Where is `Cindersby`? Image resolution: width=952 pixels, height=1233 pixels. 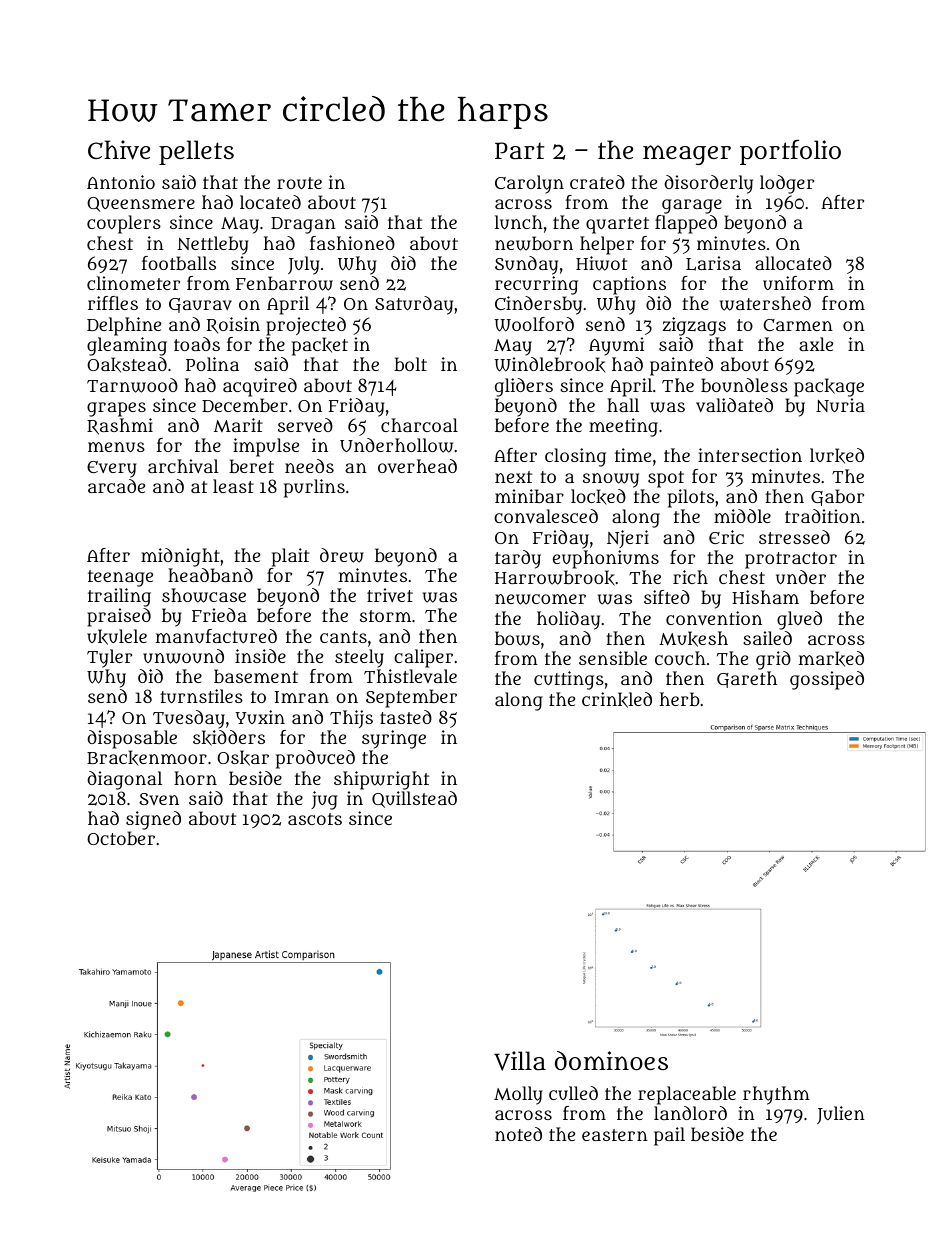
Cindersby is located at coordinates (538, 305).
